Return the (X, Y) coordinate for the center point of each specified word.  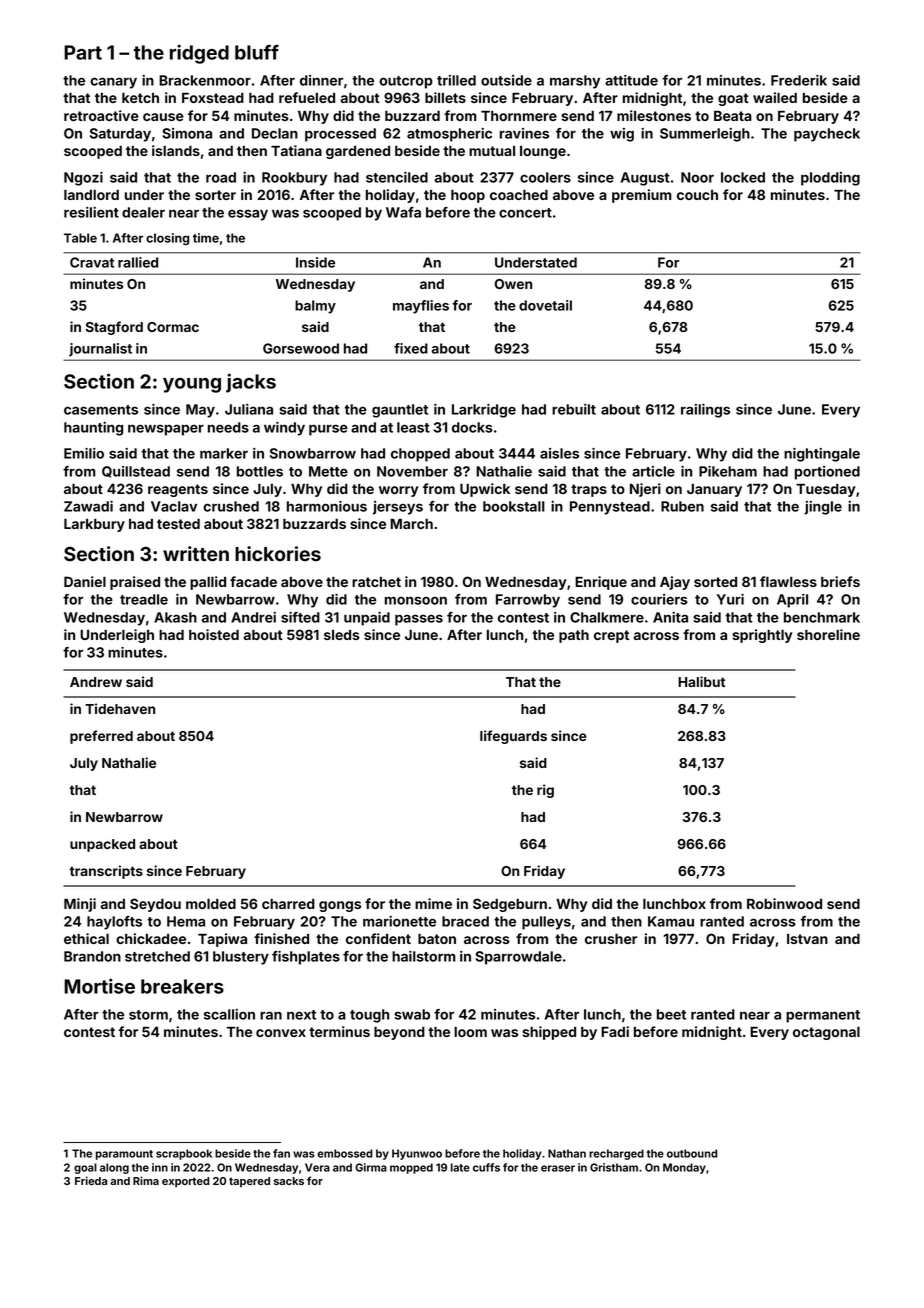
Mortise (99, 986)
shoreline (828, 634)
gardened (358, 152)
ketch (140, 98)
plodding (830, 179)
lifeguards (513, 737)
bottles (260, 471)
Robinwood (784, 903)
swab (412, 1014)
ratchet (376, 582)
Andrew (96, 682)
